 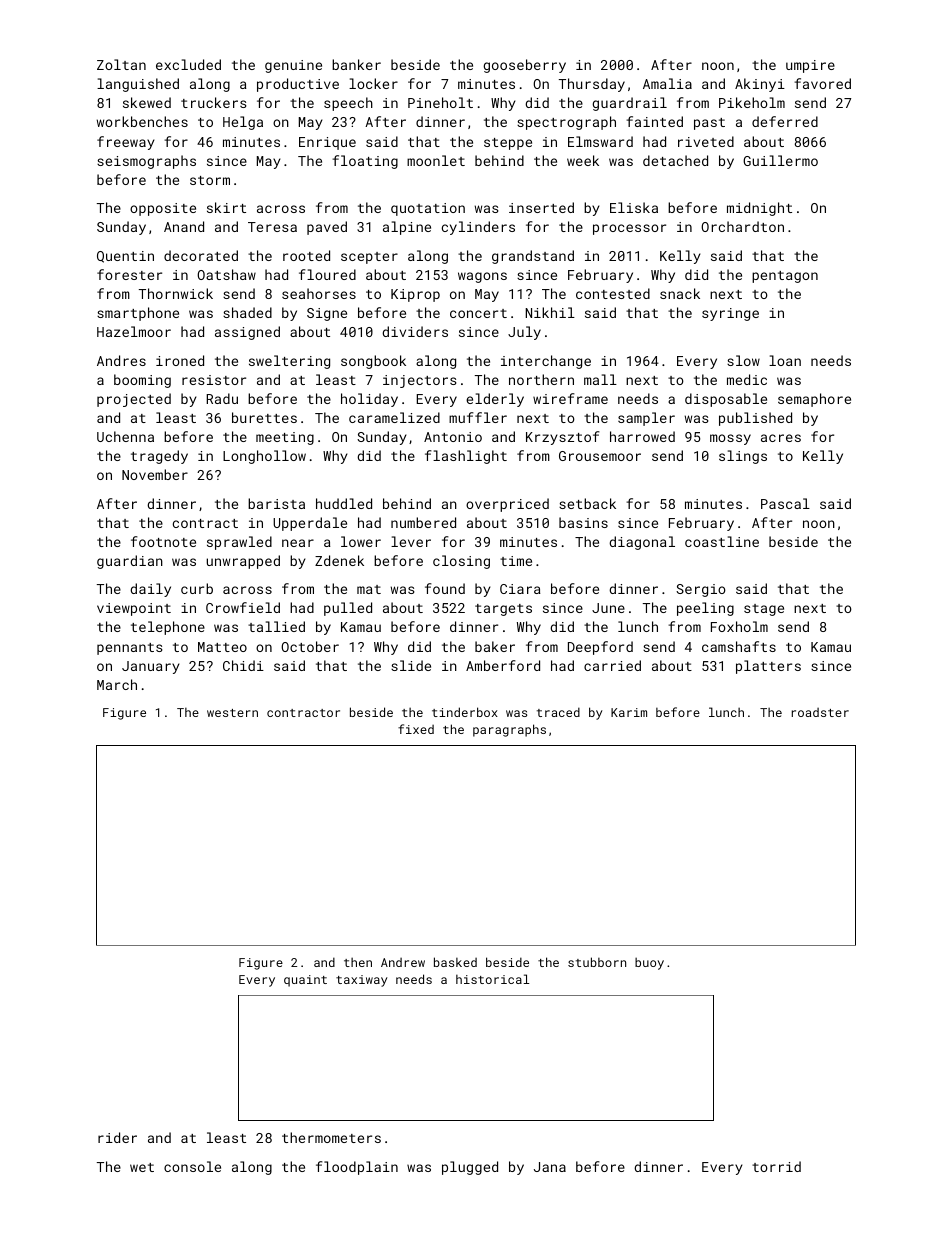 What do you see at coordinates (470, 1168) in the image?
I see `plugged` at bounding box center [470, 1168].
